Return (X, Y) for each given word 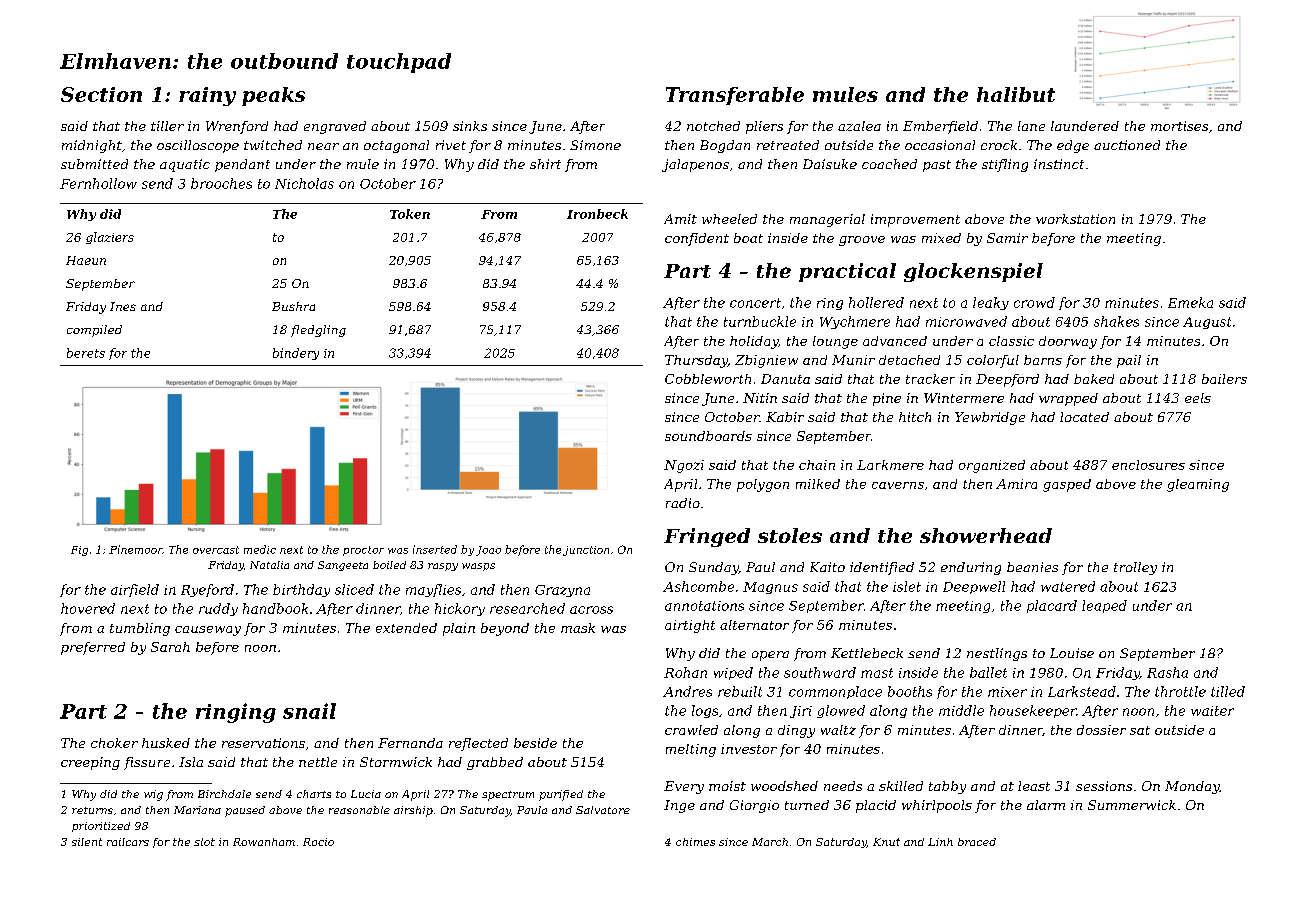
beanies (1032, 567)
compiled (94, 331)
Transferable (735, 96)
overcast (216, 550)
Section (101, 94)
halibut (1016, 94)
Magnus (770, 588)
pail (1129, 361)
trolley (1135, 568)
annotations (704, 606)
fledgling (318, 331)
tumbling (140, 629)
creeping (90, 763)
